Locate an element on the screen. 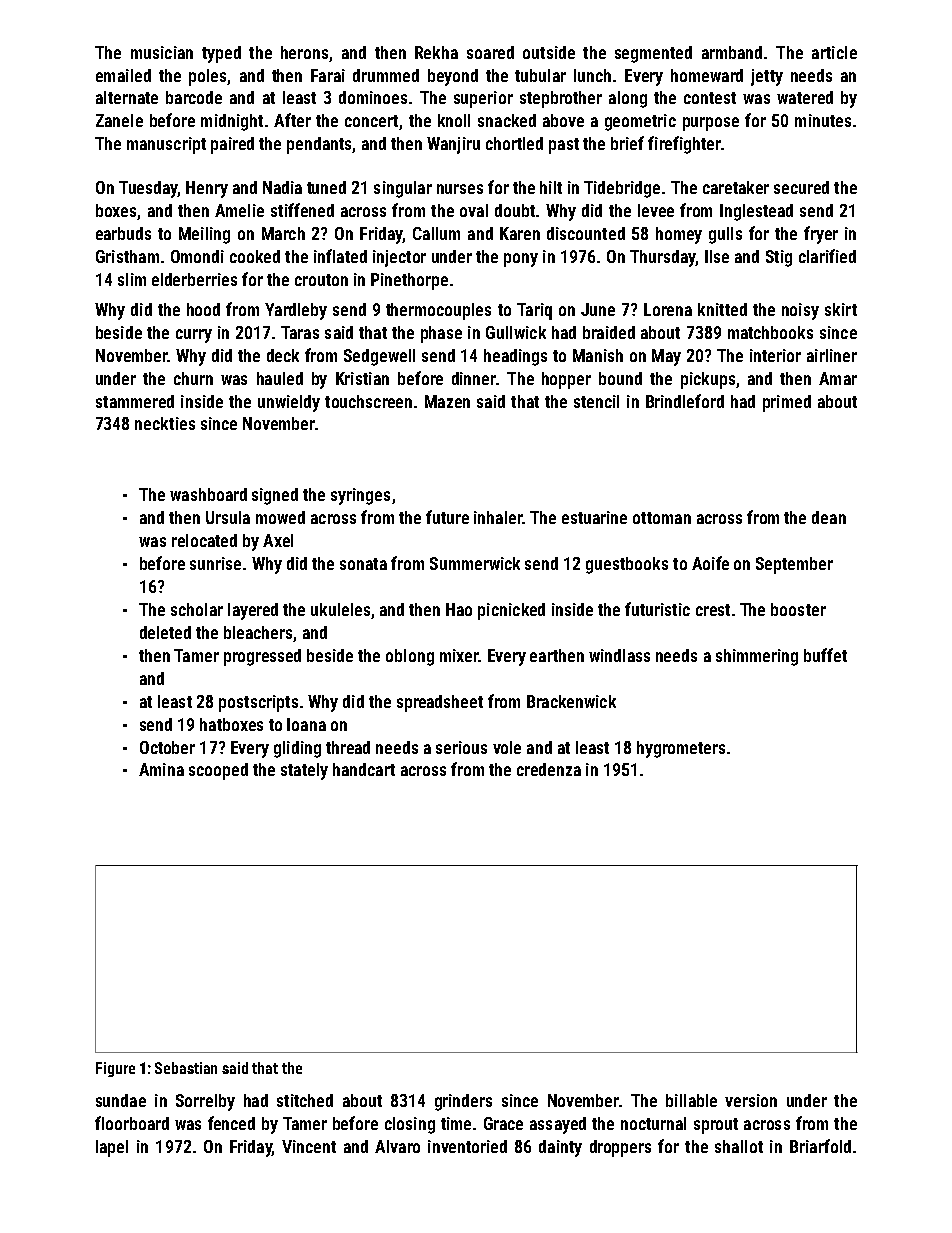 This screenshot has height=1233, width=952. scooped is located at coordinates (218, 771).
